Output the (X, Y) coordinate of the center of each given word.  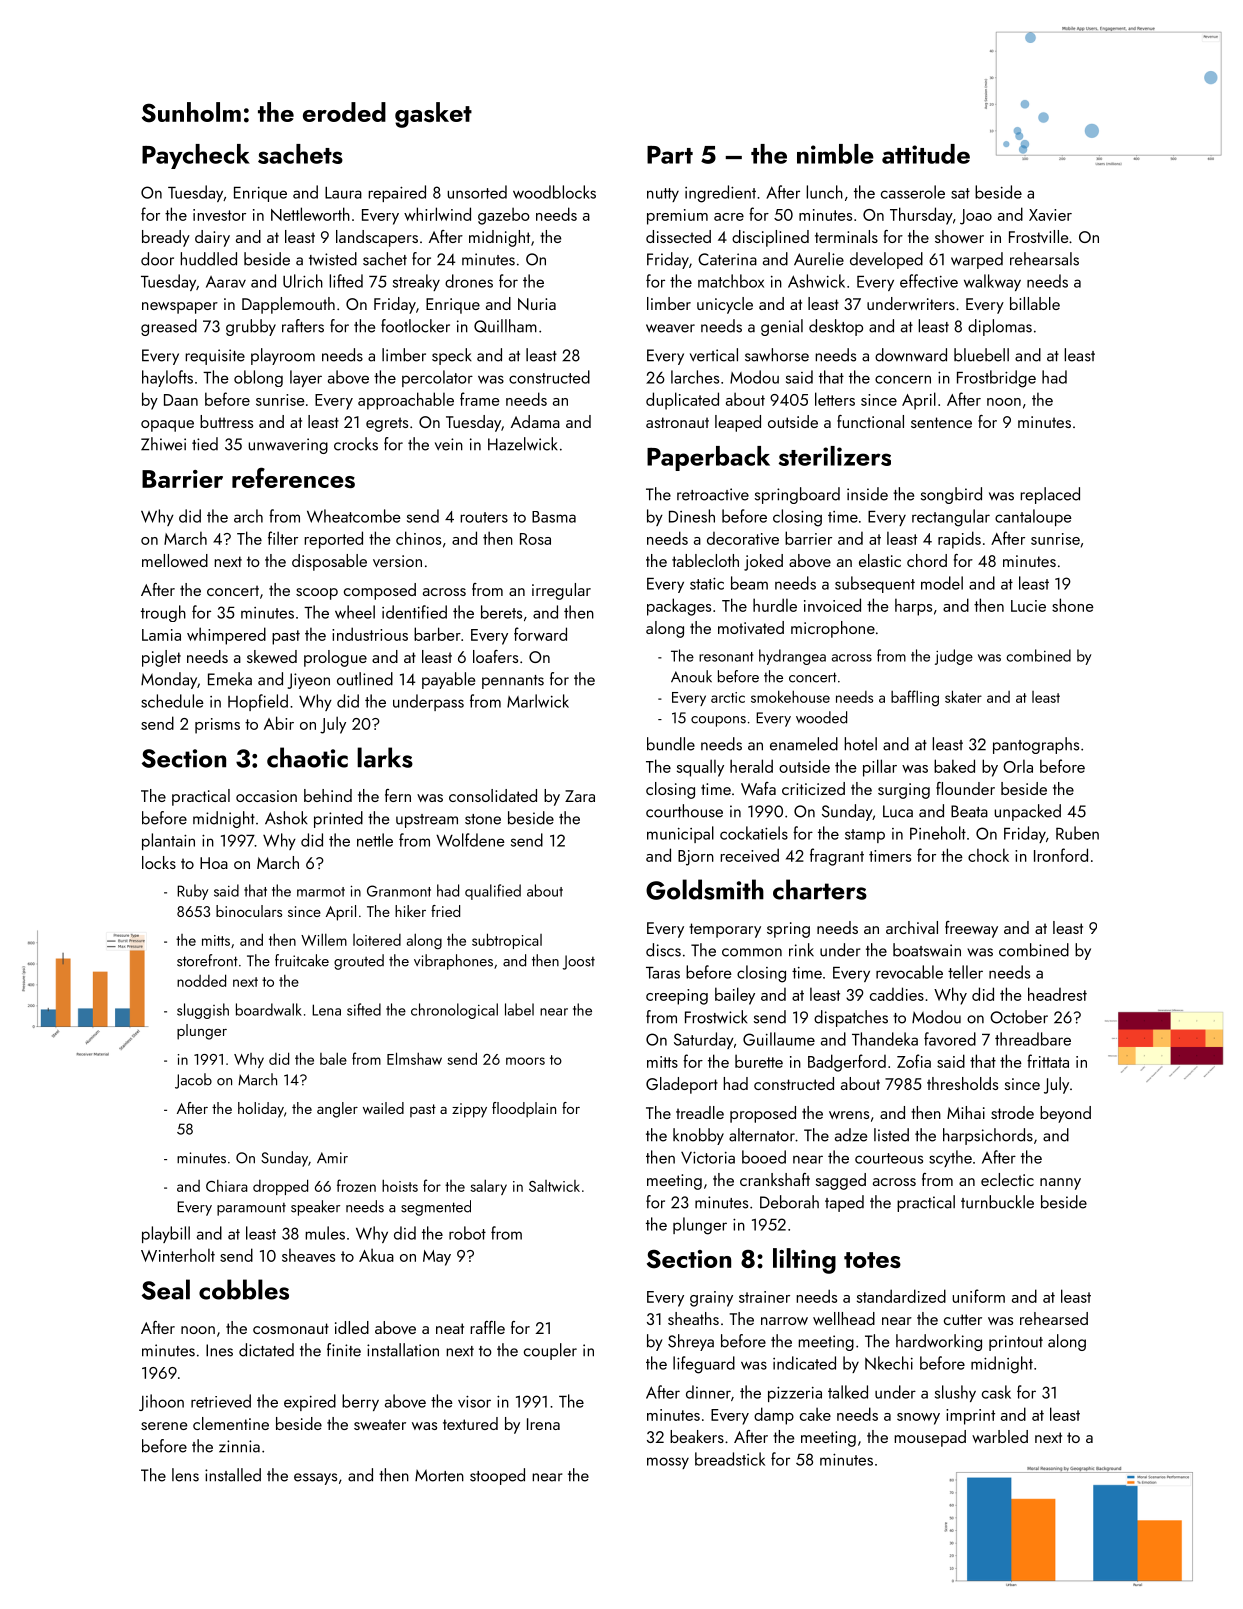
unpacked (1027, 812)
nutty (663, 195)
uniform (978, 1296)
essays (315, 1479)
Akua (376, 1255)
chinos (418, 538)
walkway (992, 282)
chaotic (307, 757)
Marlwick (538, 701)
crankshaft (775, 1179)
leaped (738, 423)
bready (166, 238)
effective (929, 281)
